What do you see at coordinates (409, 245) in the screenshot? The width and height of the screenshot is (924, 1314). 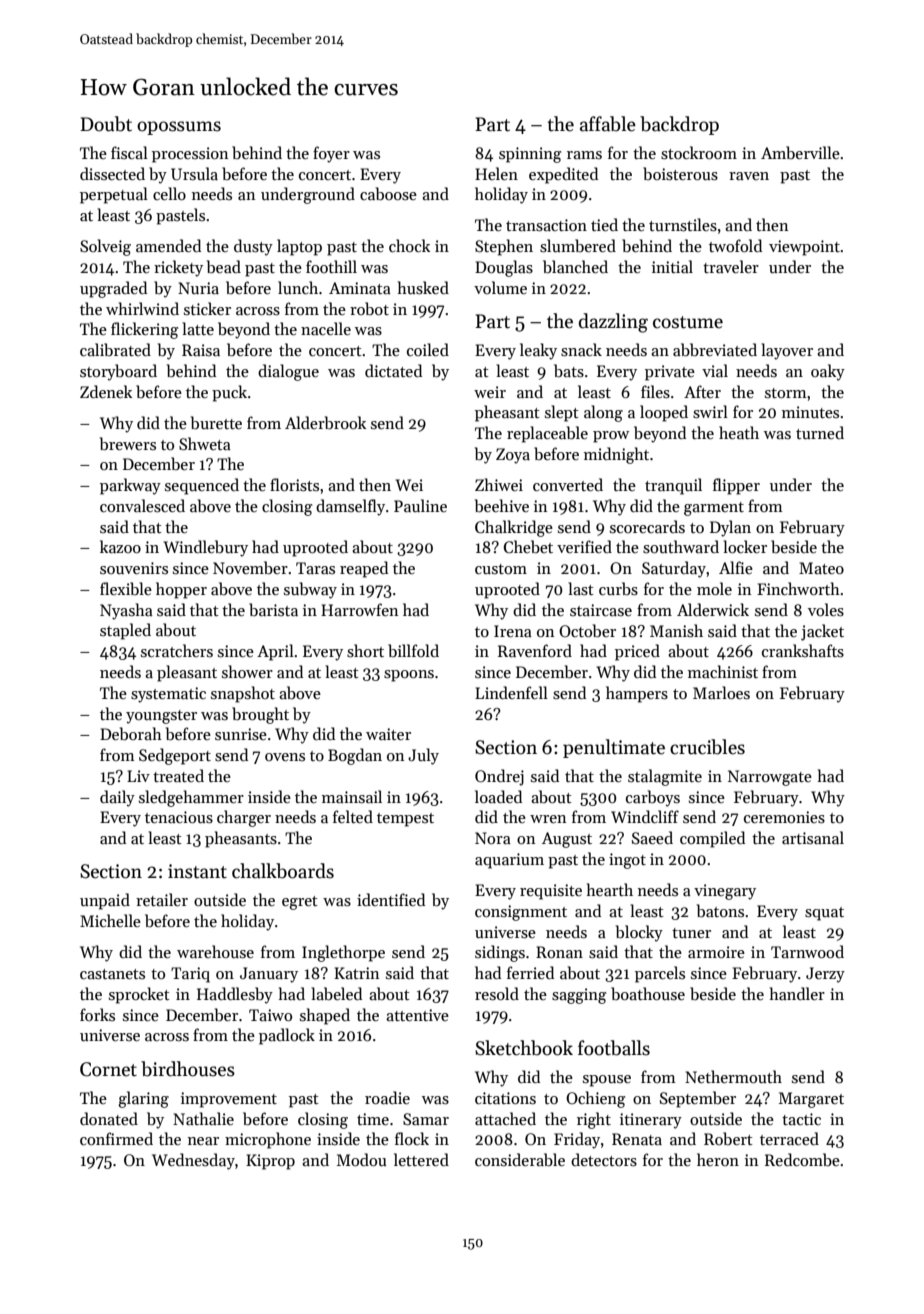 I see `chock` at bounding box center [409, 245].
